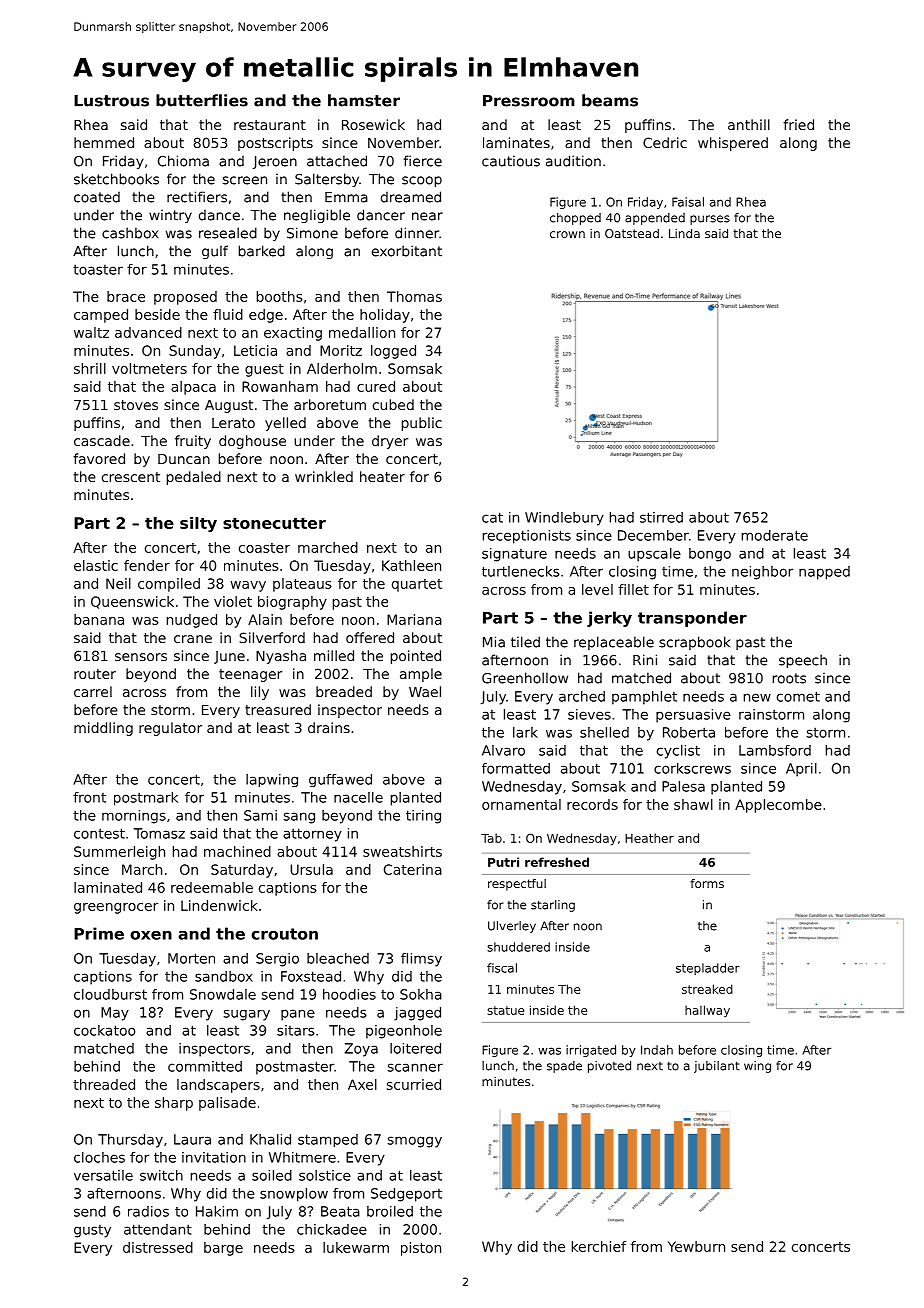 This image has width=924, height=1308. Describe the element at coordinates (517, 885) in the image. I see `respectful` at that location.
